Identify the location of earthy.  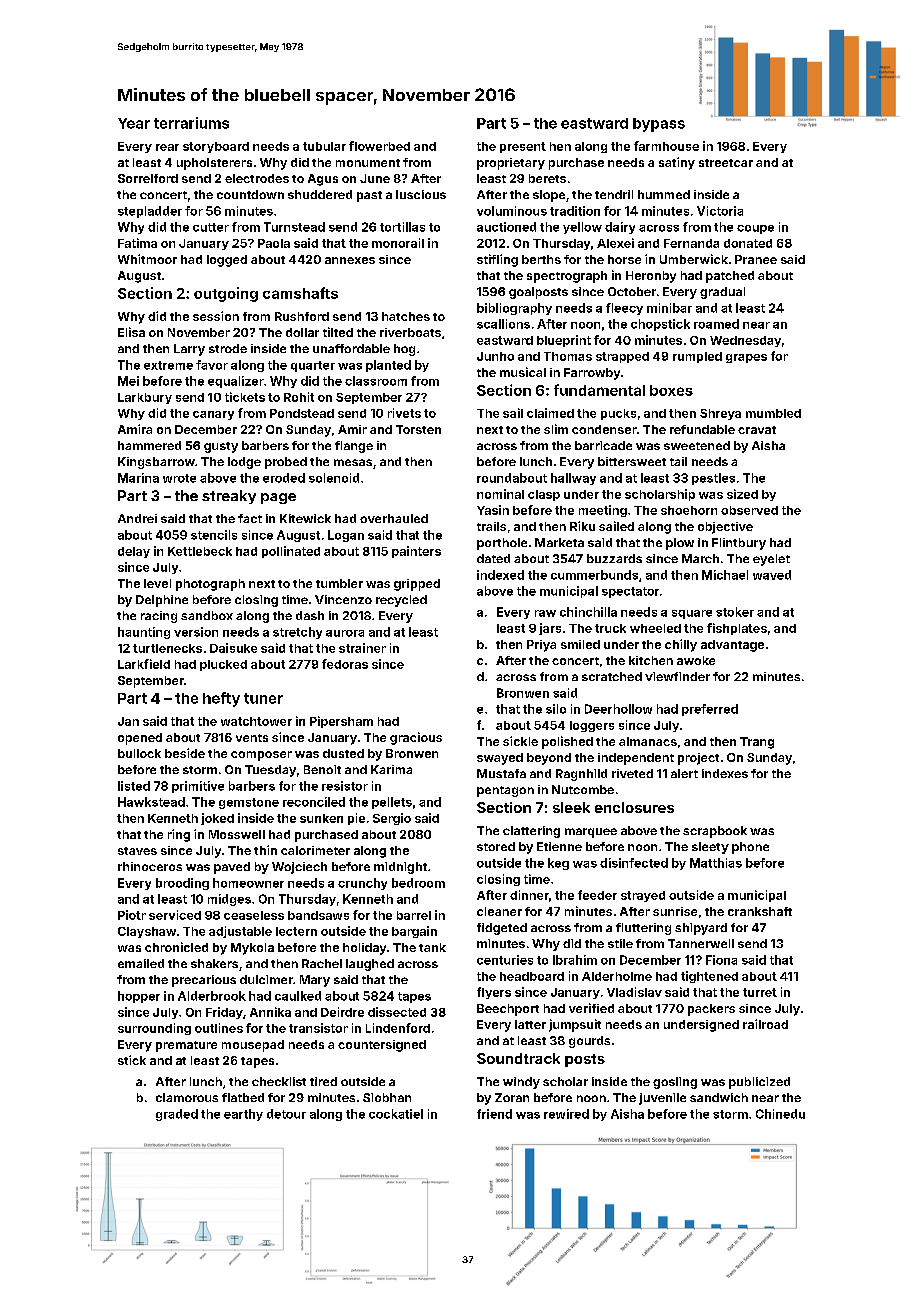
(243, 1115).
